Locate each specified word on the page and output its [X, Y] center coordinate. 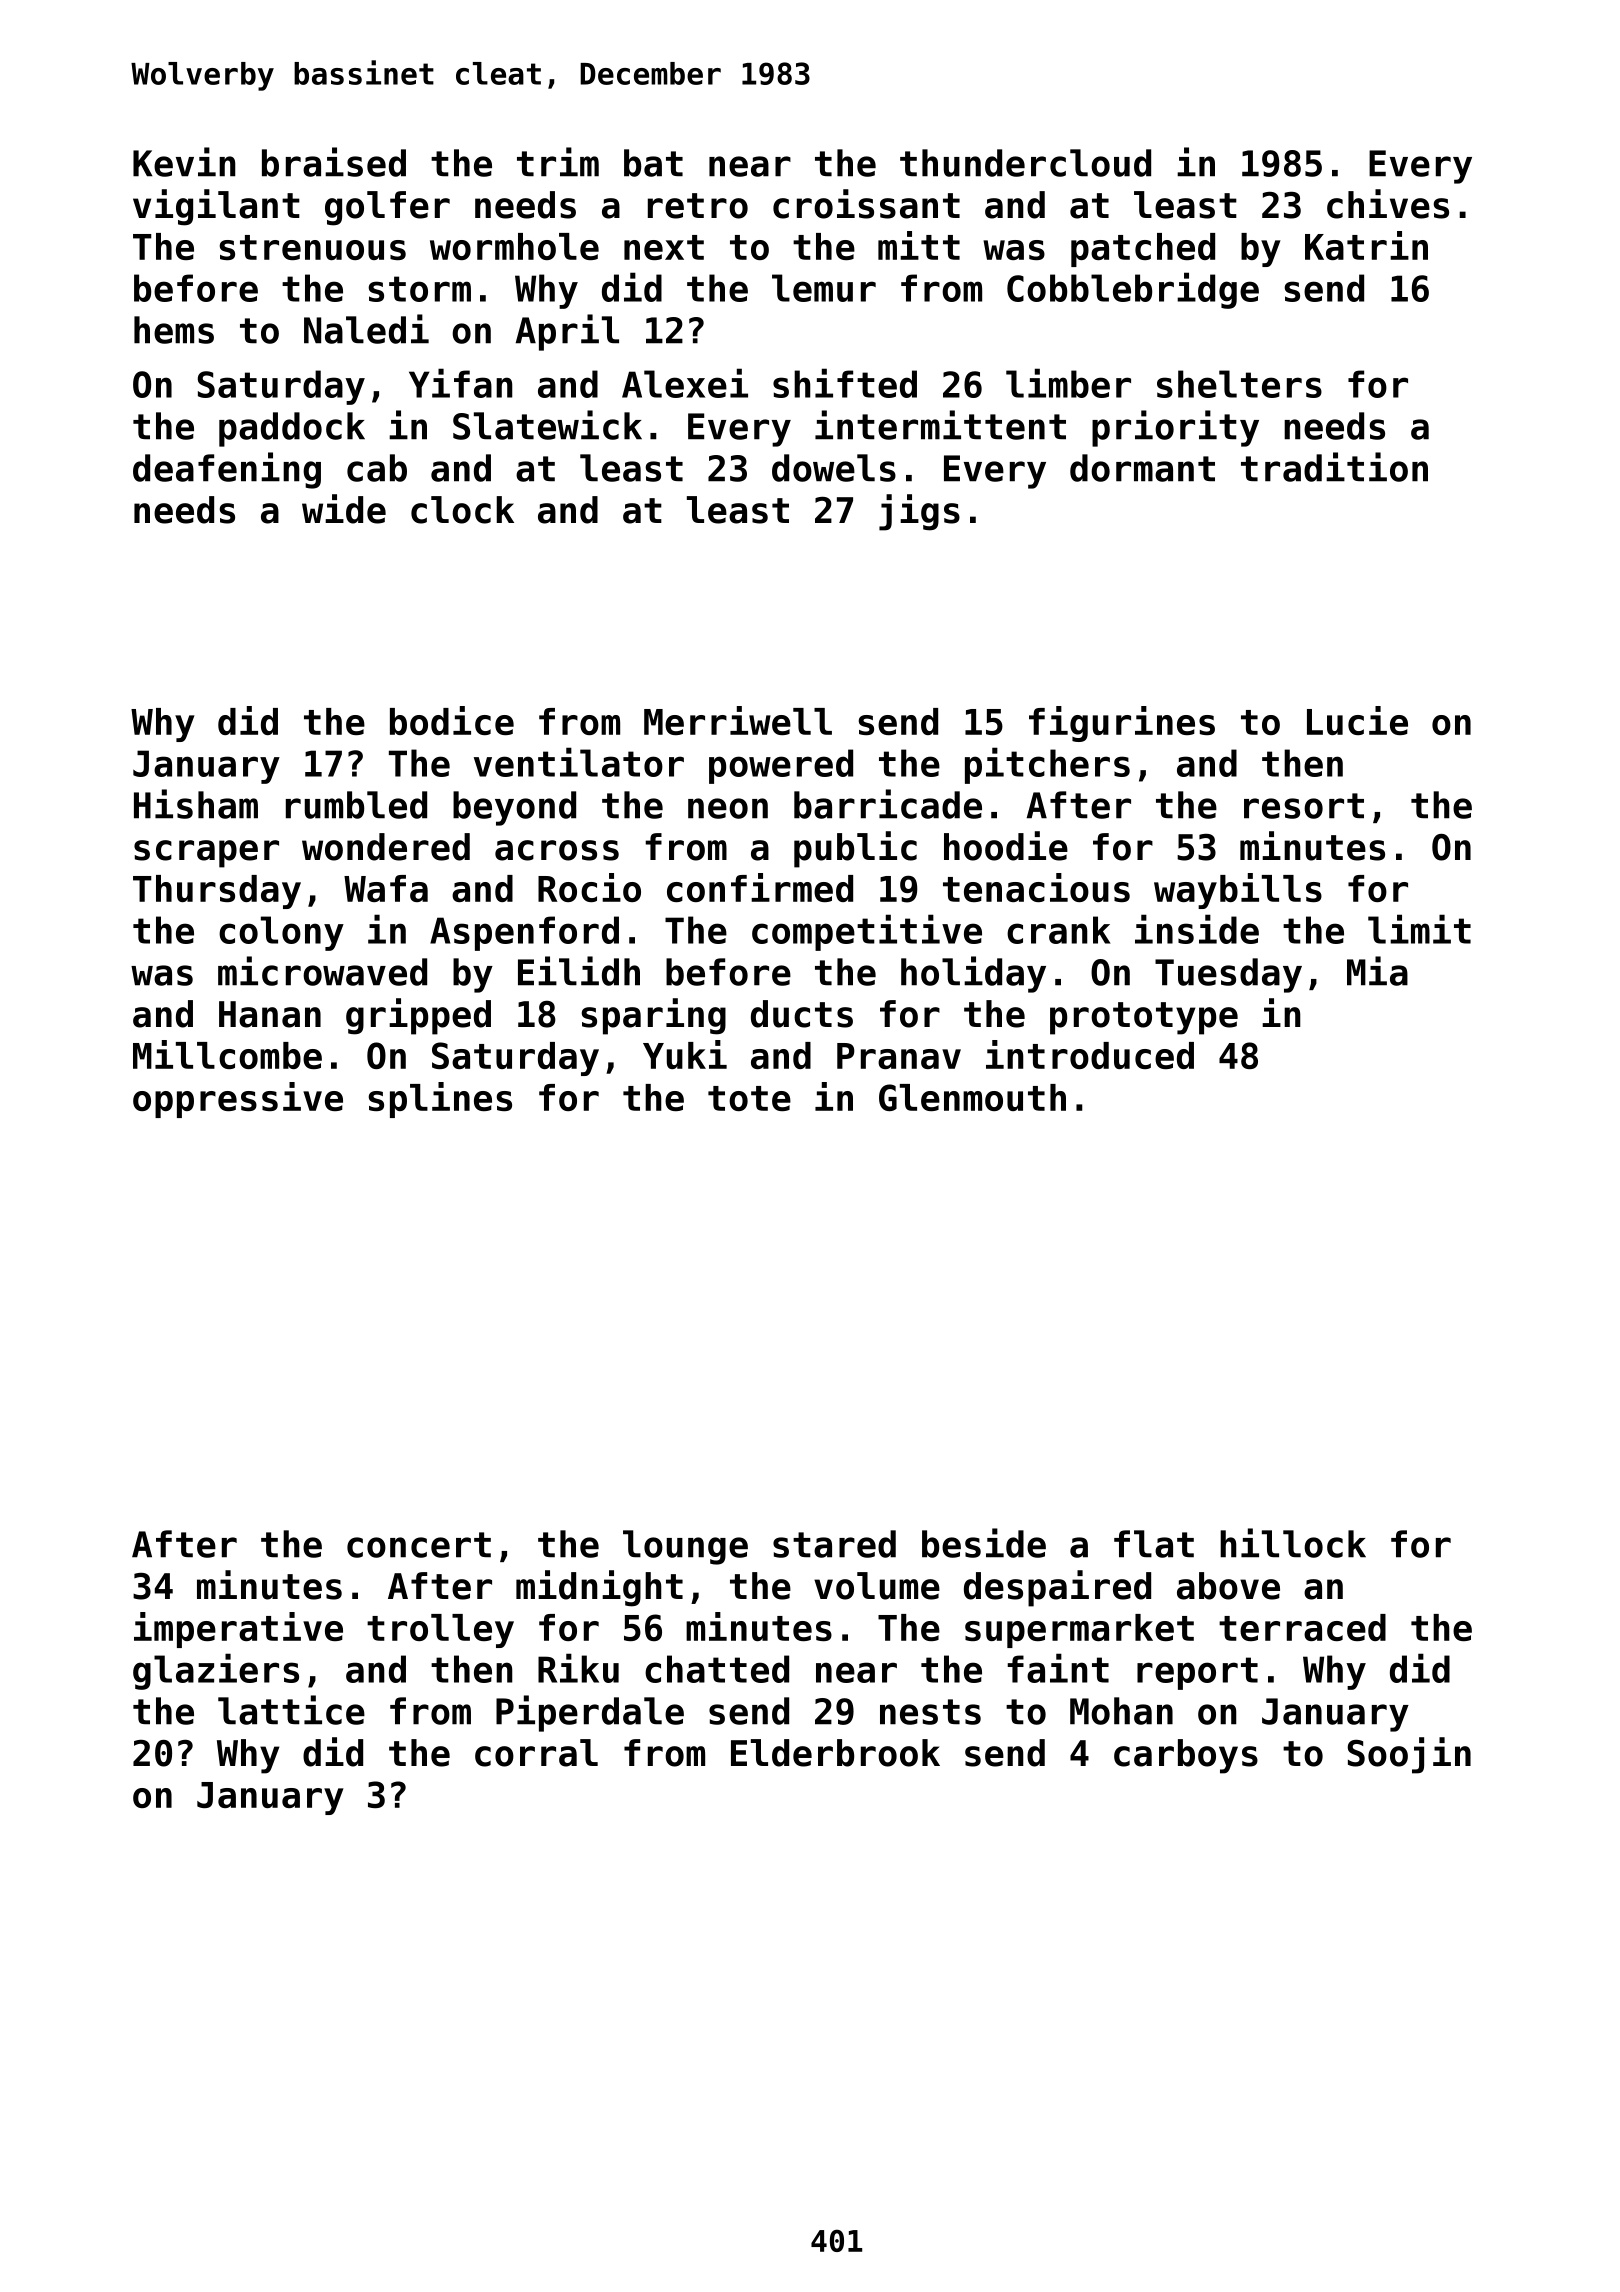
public [855, 849]
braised [334, 162]
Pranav [899, 1056]
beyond [514, 808]
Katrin [1366, 245]
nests [930, 1712]
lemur [824, 288]
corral [536, 1753]
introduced [1090, 1054]
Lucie [1357, 720]
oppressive [238, 1100]
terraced [1302, 1627]
